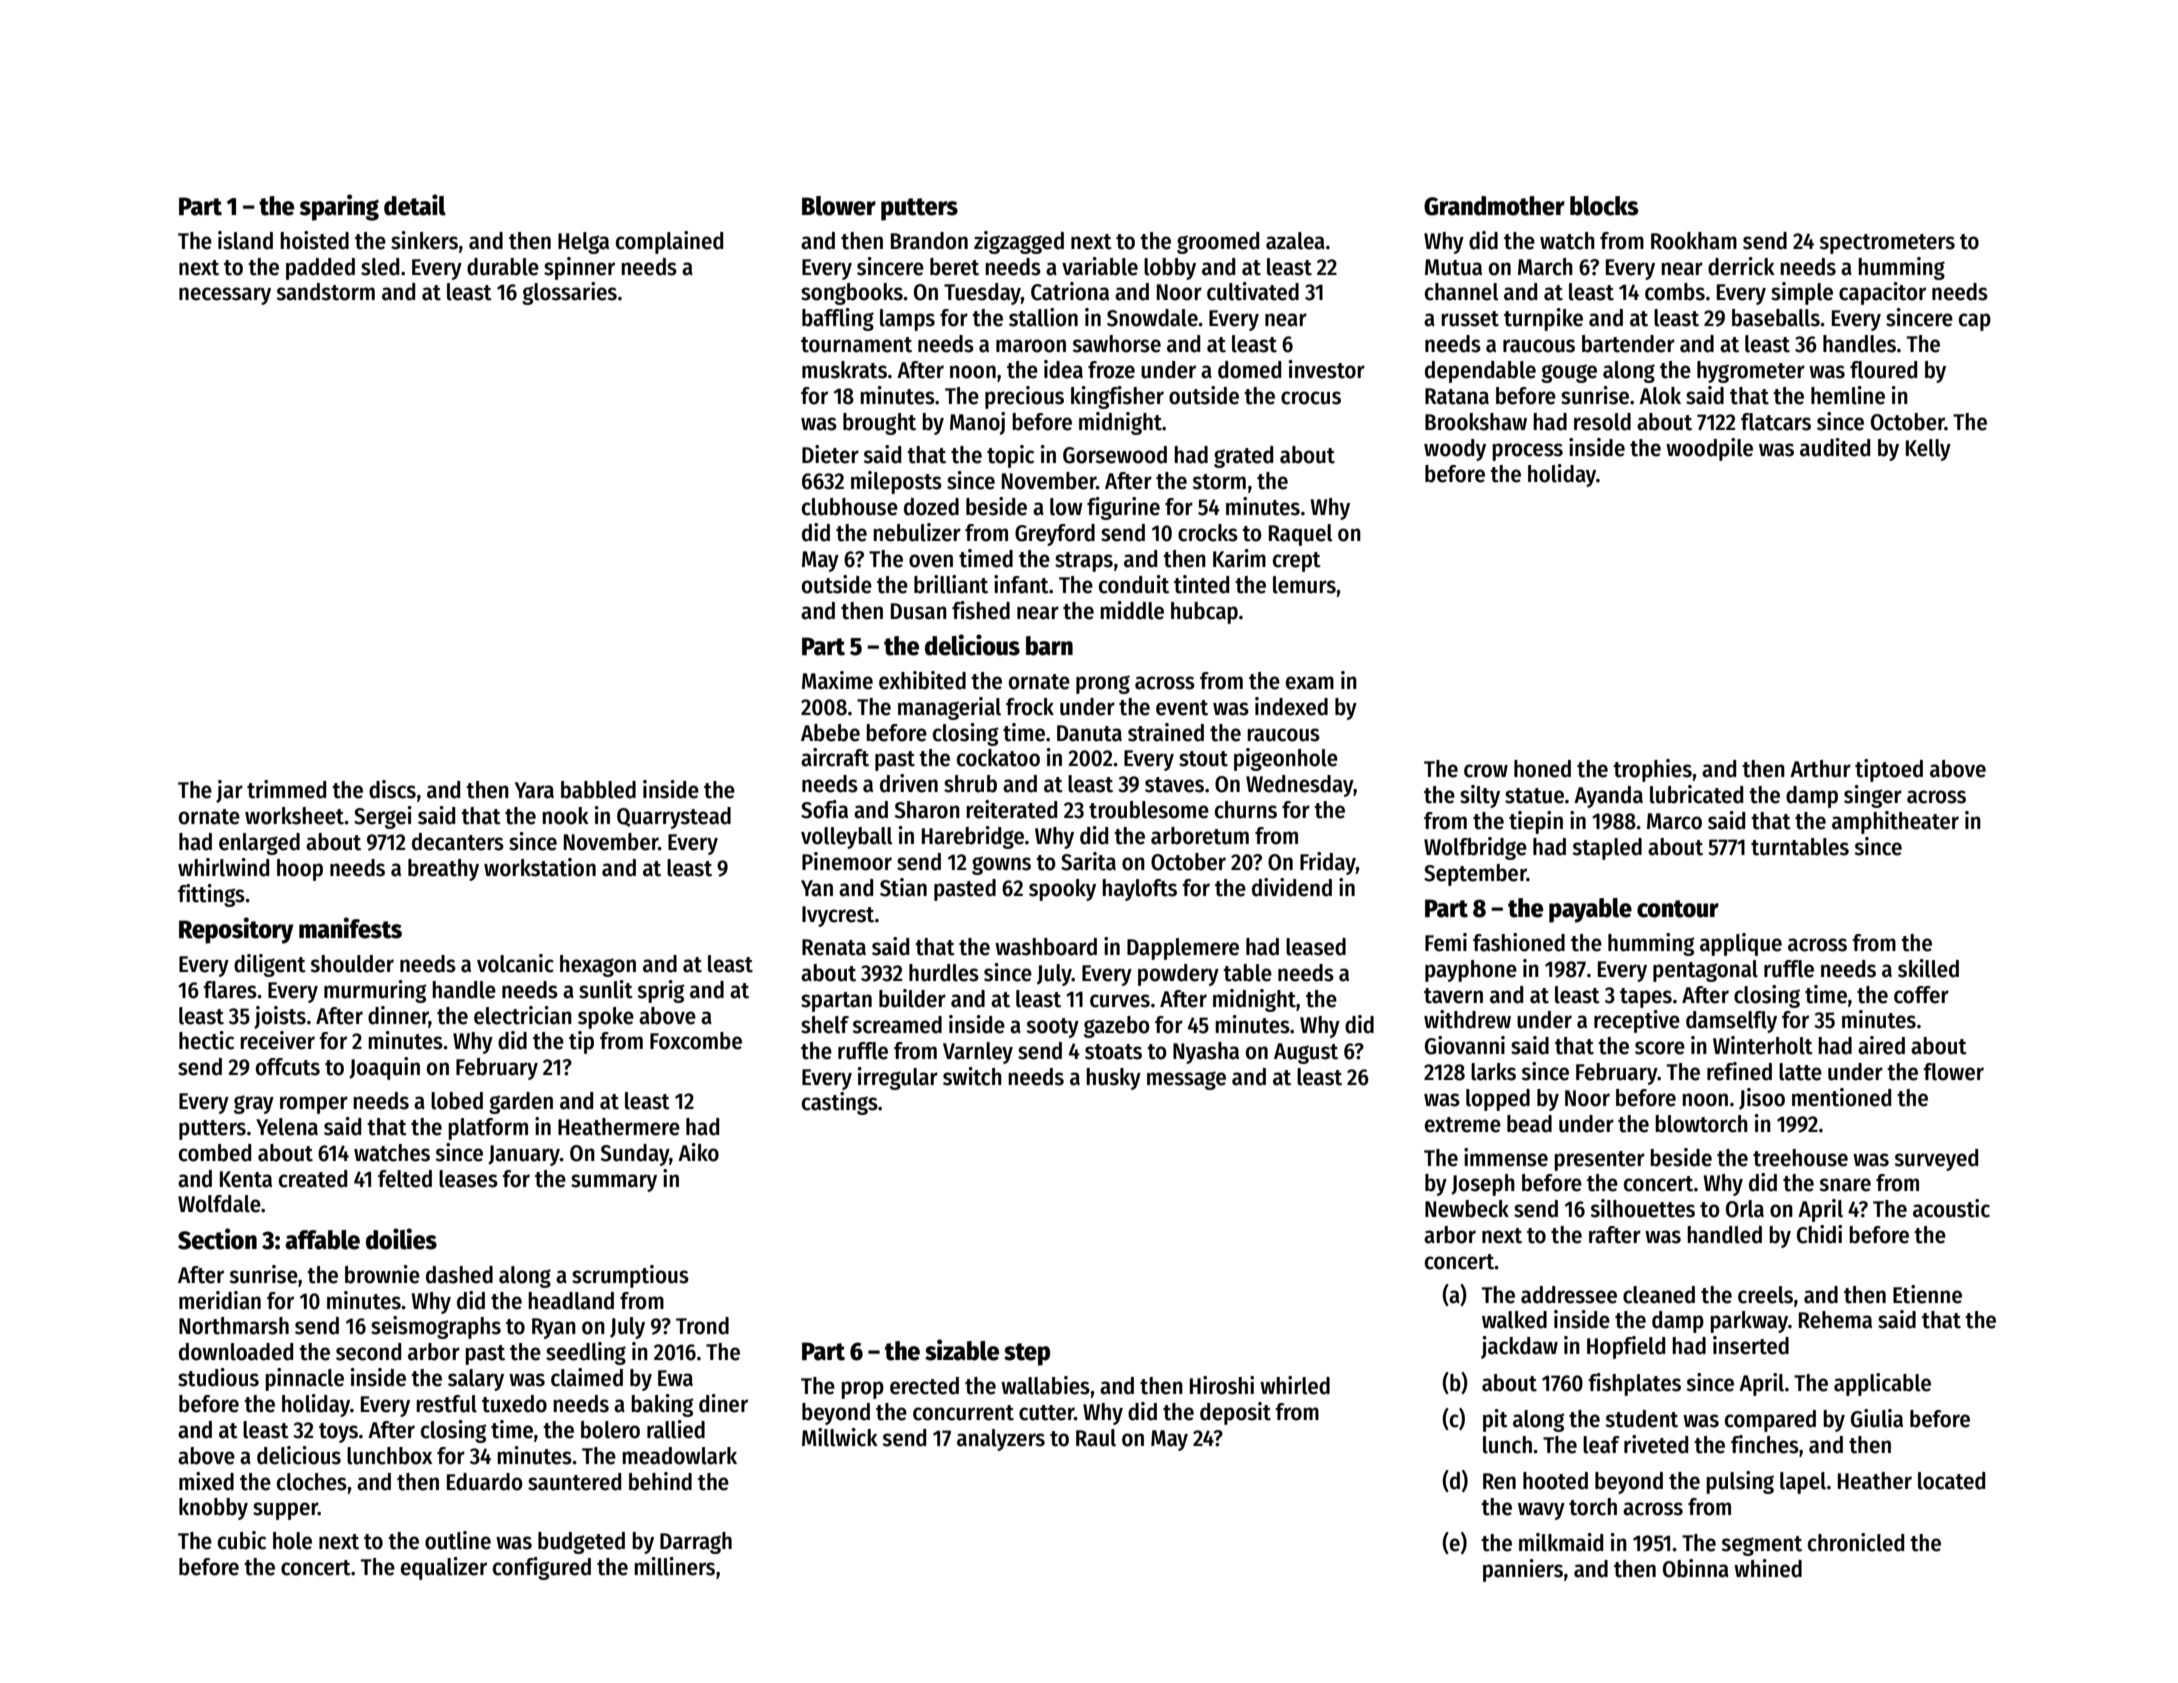  Describe the element at coordinates (1218, 243) in the screenshot. I see `groomed` at that location.
